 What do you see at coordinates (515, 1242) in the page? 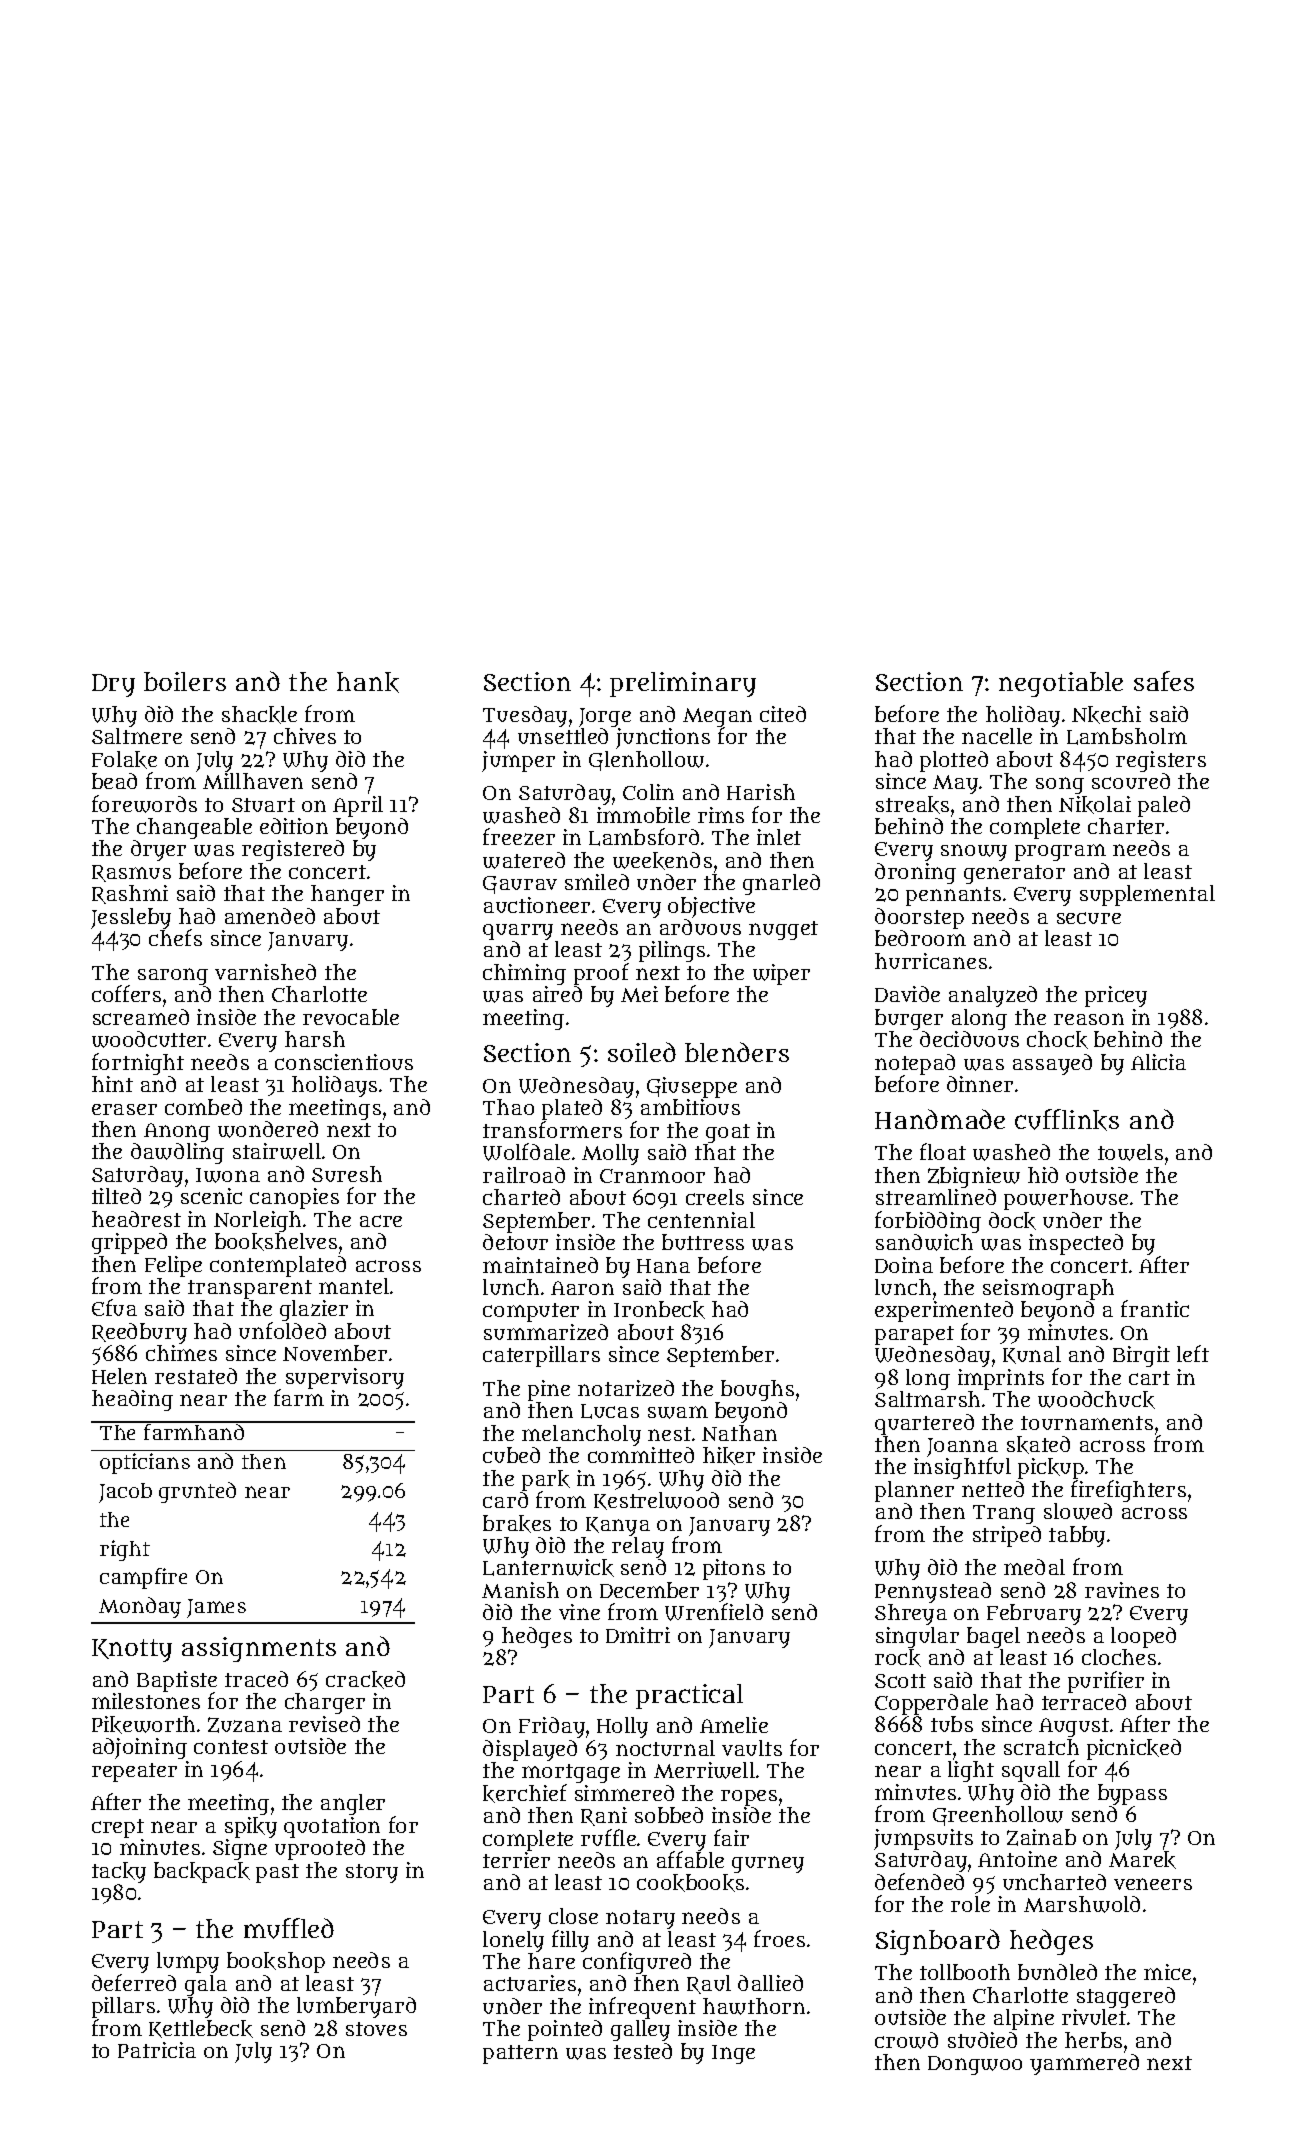
I see `detour` at bounding box center [515, 1242].
